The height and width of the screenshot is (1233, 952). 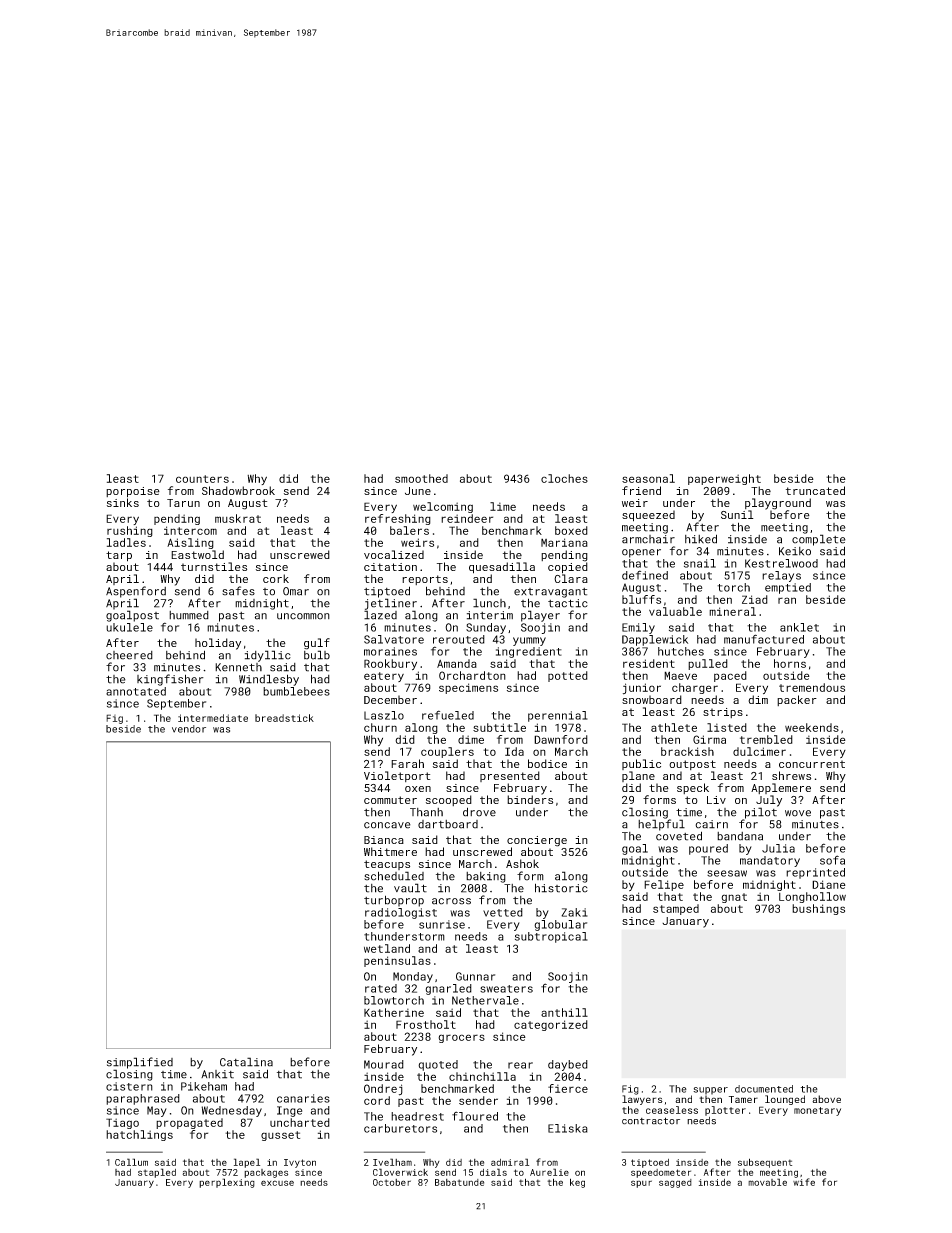 What do you see at coordinates (140, 1063) in the screenshot?
I see `simplified` at bounding box center [140, 1063].
